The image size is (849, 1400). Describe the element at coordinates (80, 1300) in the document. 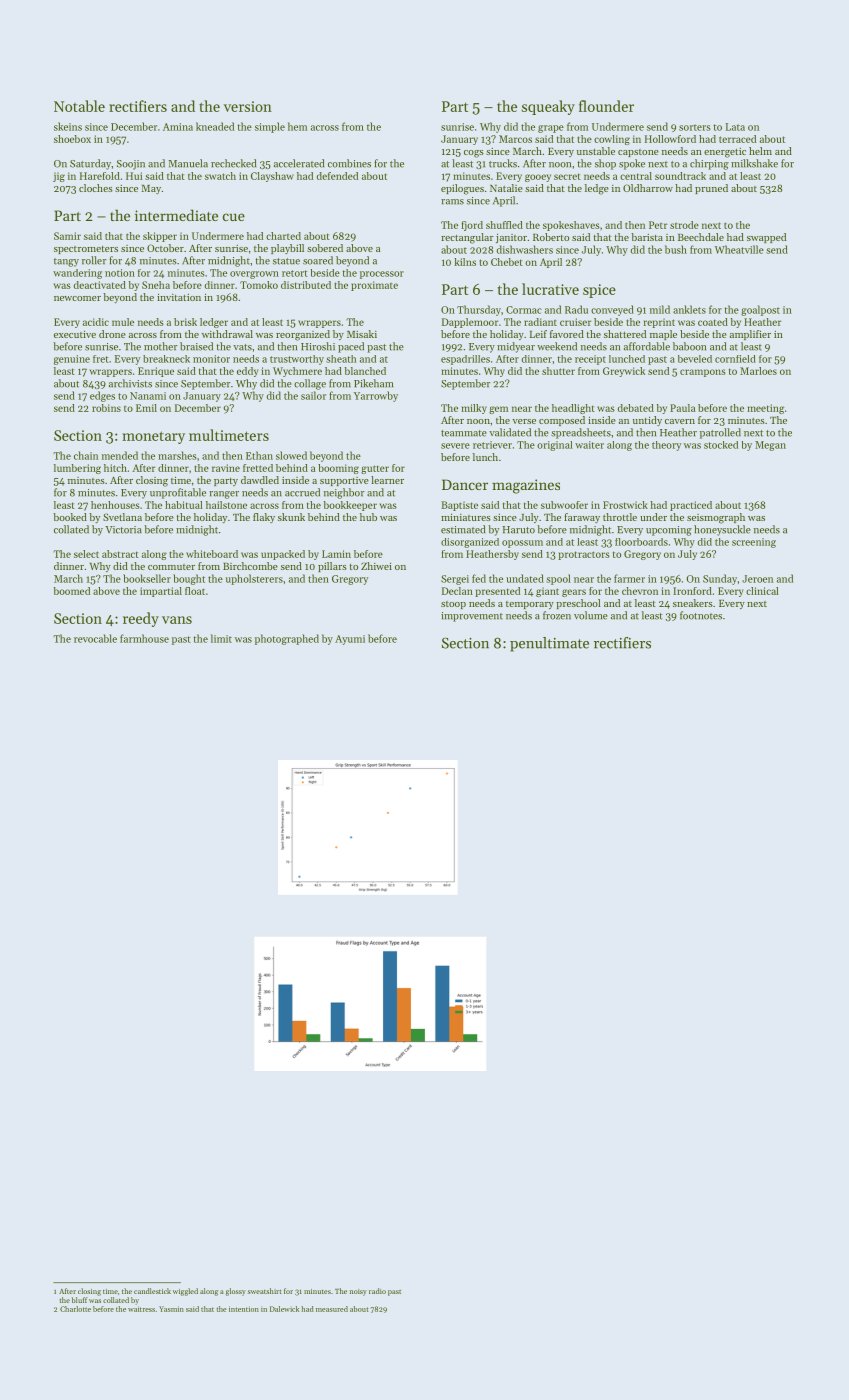

I see `bluff` at that location.
